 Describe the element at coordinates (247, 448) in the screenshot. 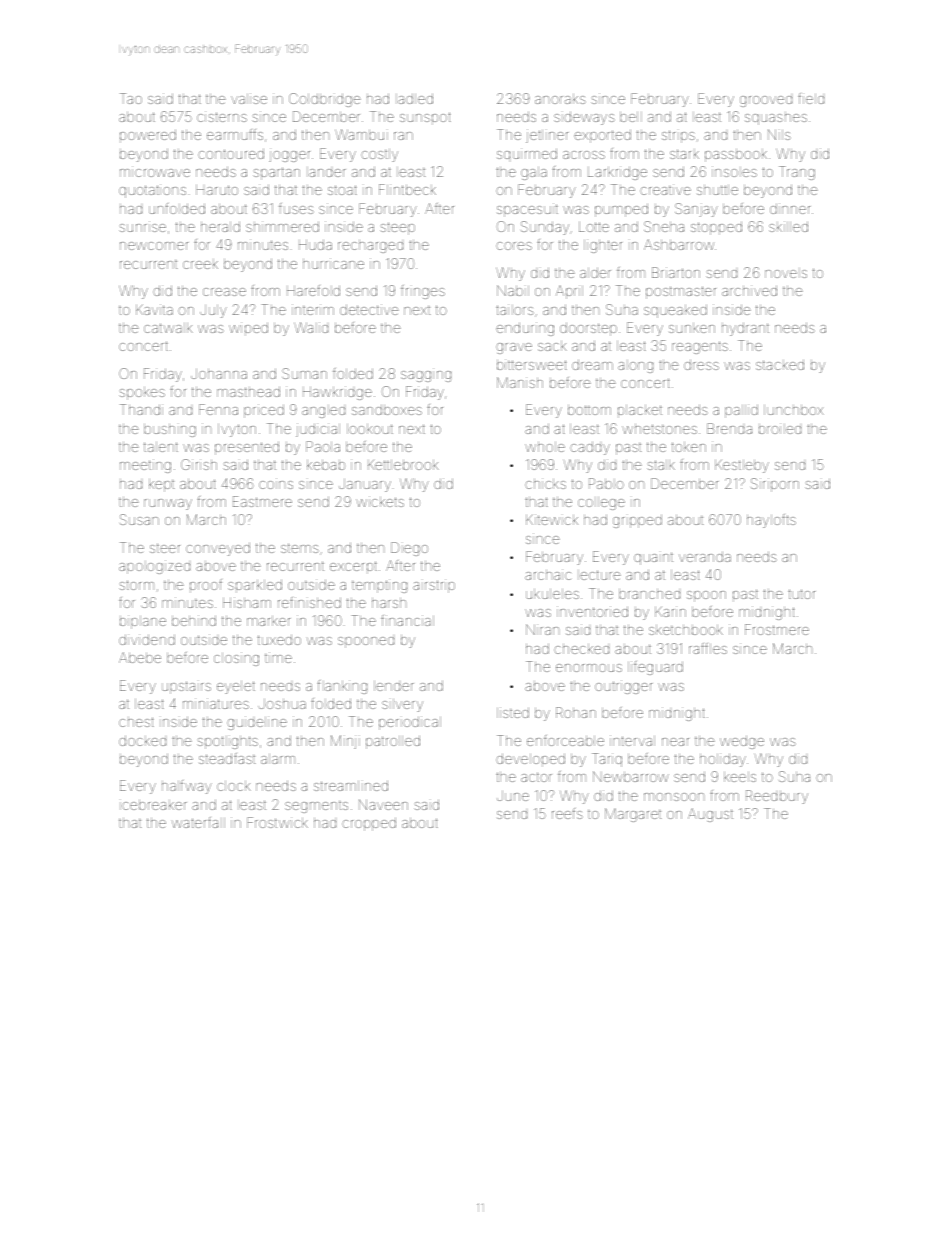

I see `presented` at that location.
